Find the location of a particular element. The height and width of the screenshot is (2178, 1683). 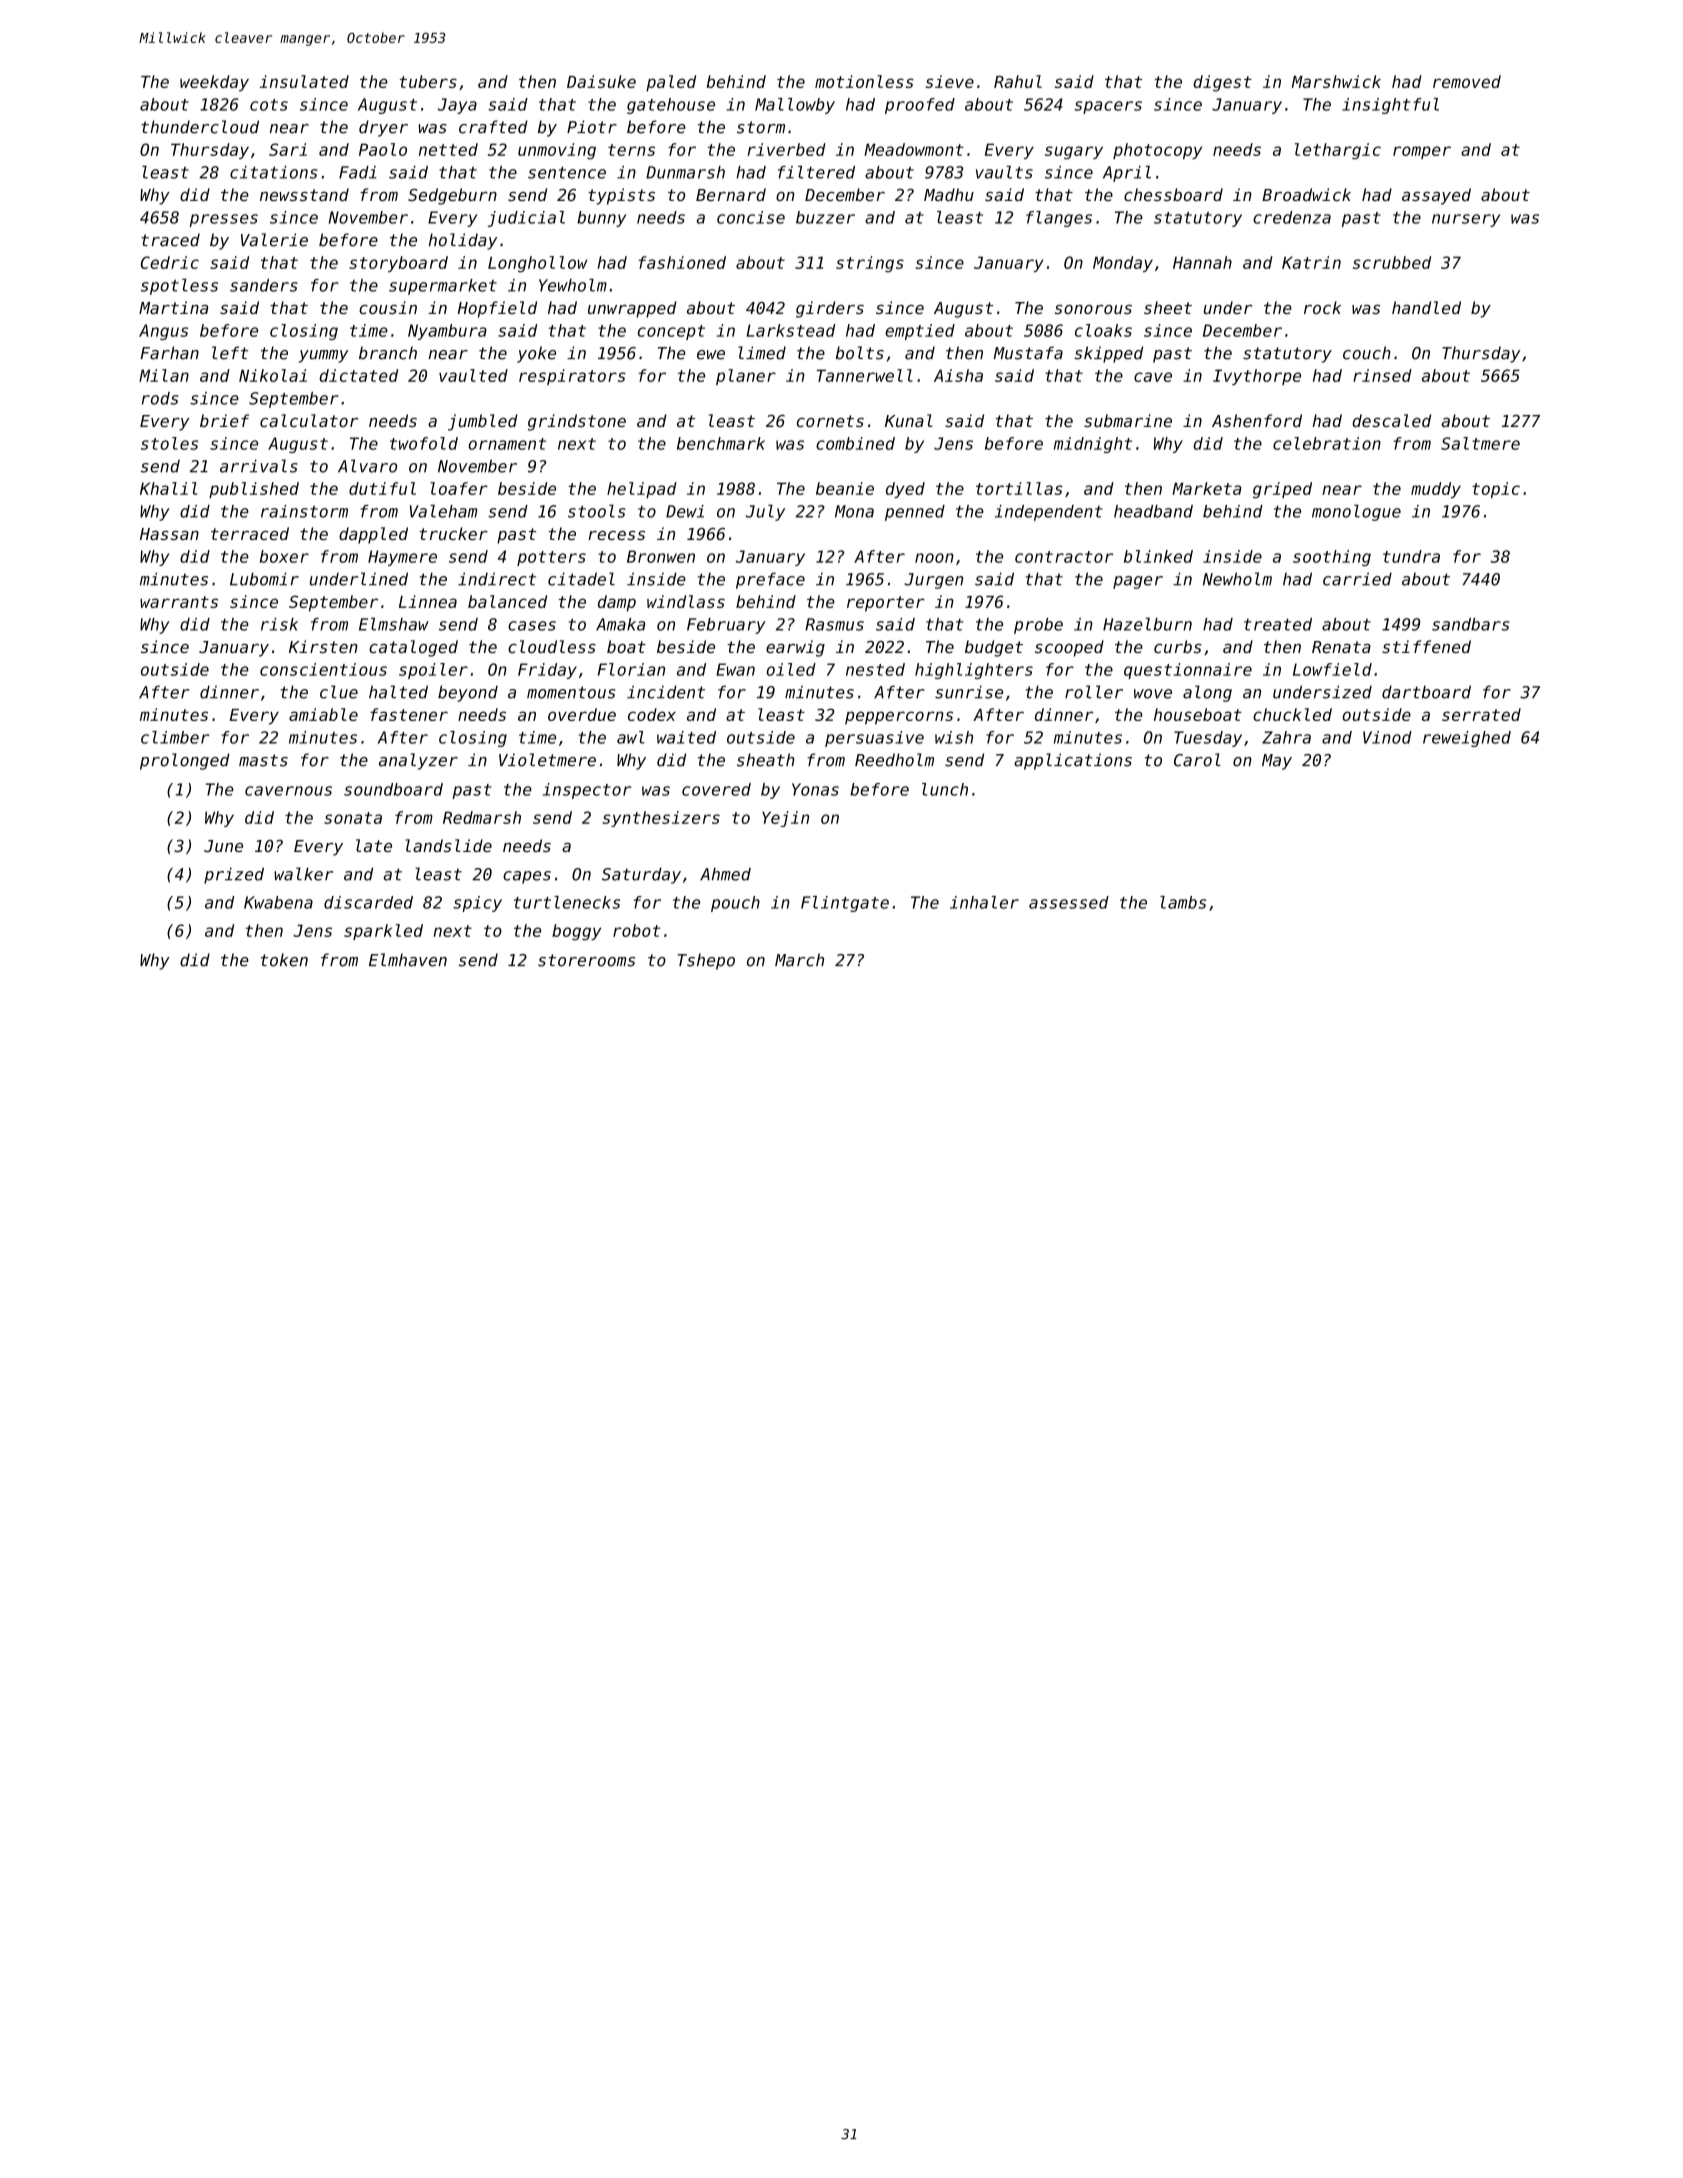

Kunal is located at coordinates (909, 420).
